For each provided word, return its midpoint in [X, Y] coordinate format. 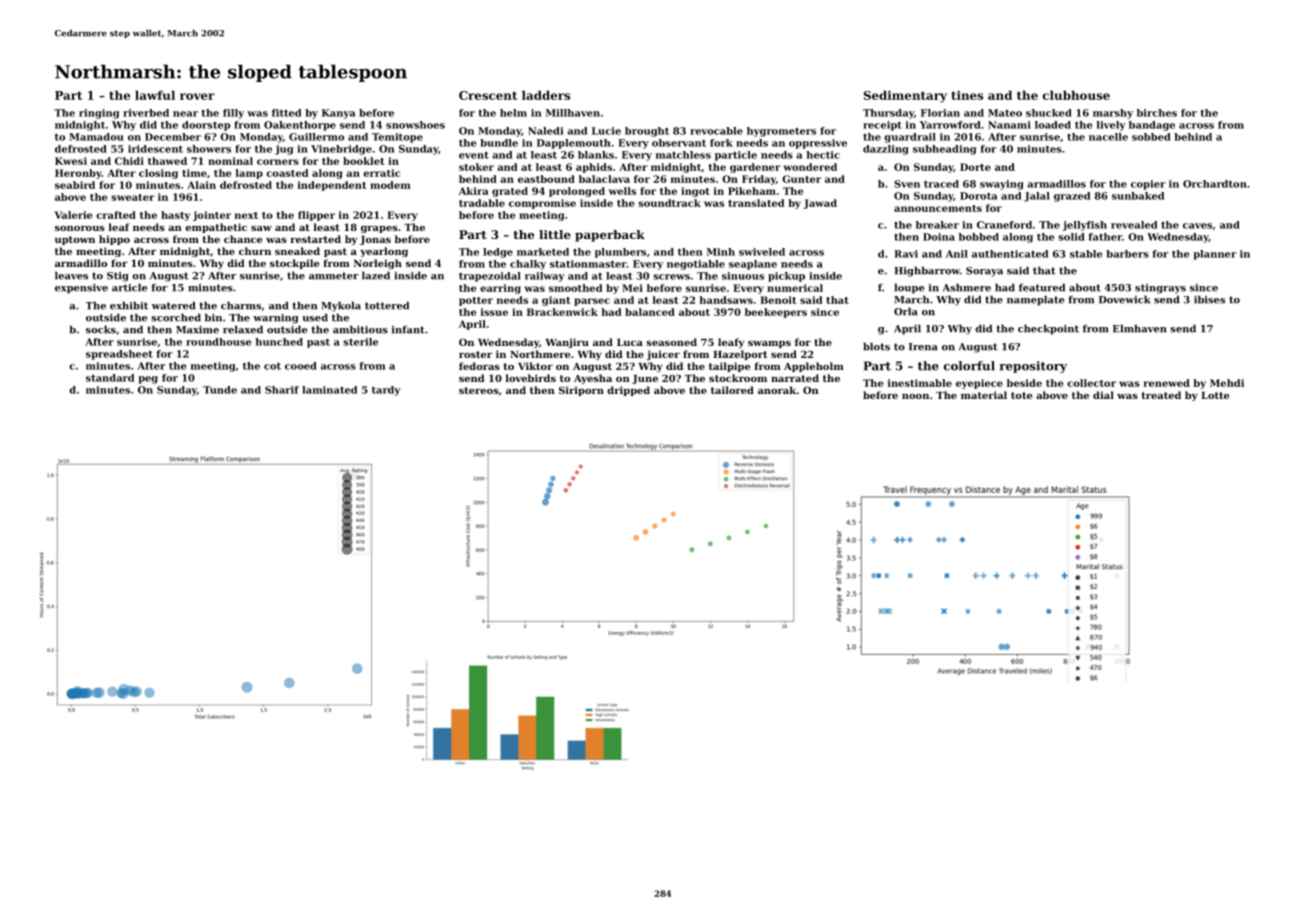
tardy [386, 391]
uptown [75, 240]
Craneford [1004, 225]
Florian [940, 113]
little [555, 234]
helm [513, 113]
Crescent [488, 95]
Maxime [197, 330]
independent [332, 186]
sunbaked [1138, 196]
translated [756, 203]
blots [876, 346]
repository [1033, 367]
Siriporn [581, 391]
